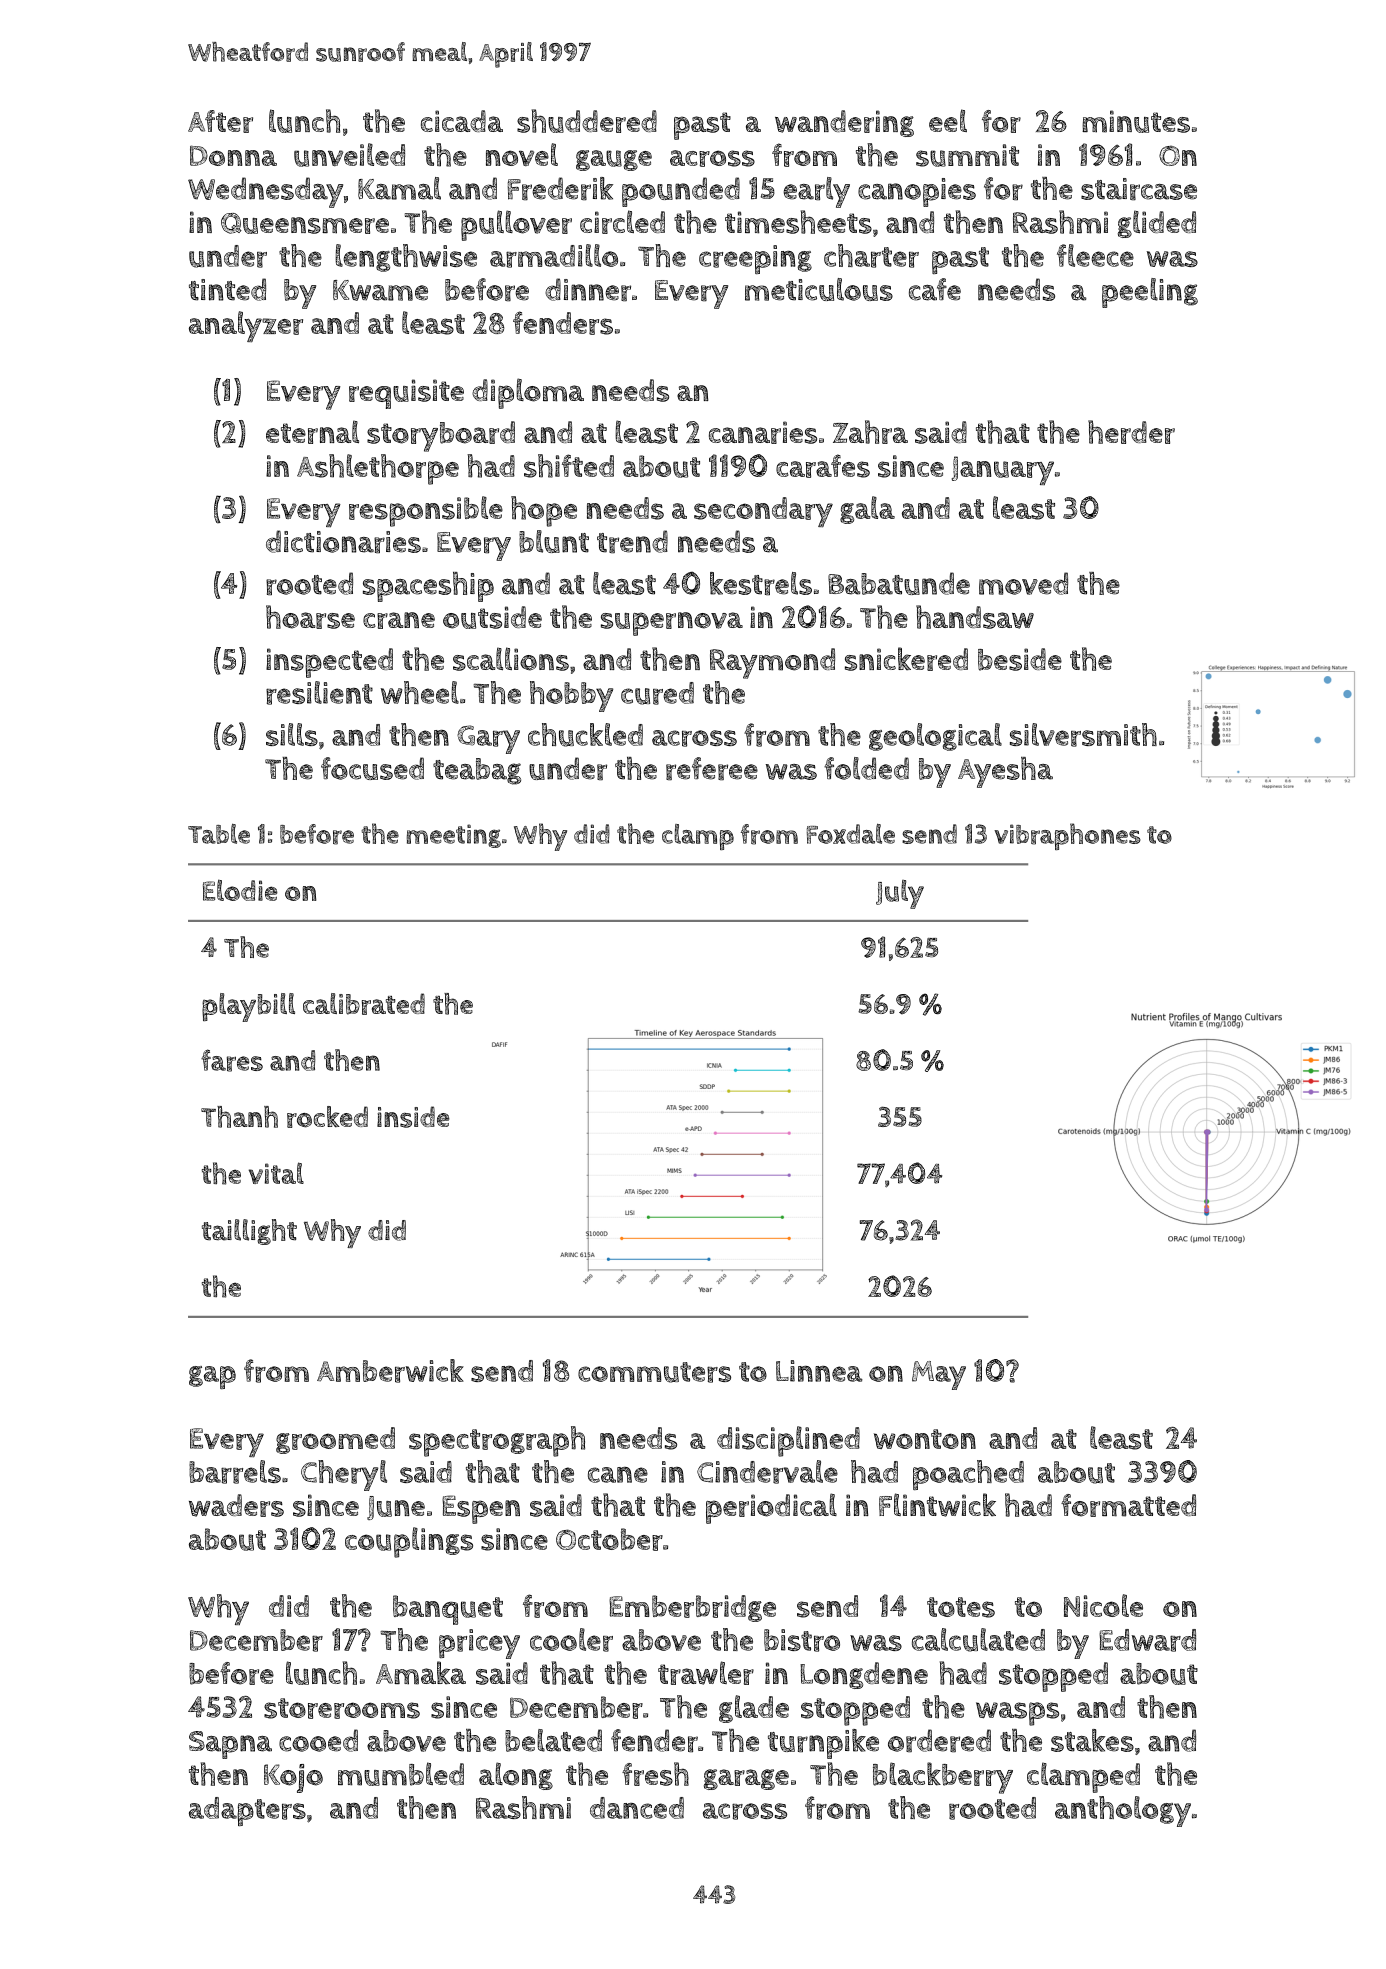 The image size is (1386, 1969). Describe the element at coordinates (413, 1117) in the screenshot. I see `inside` at that location.
